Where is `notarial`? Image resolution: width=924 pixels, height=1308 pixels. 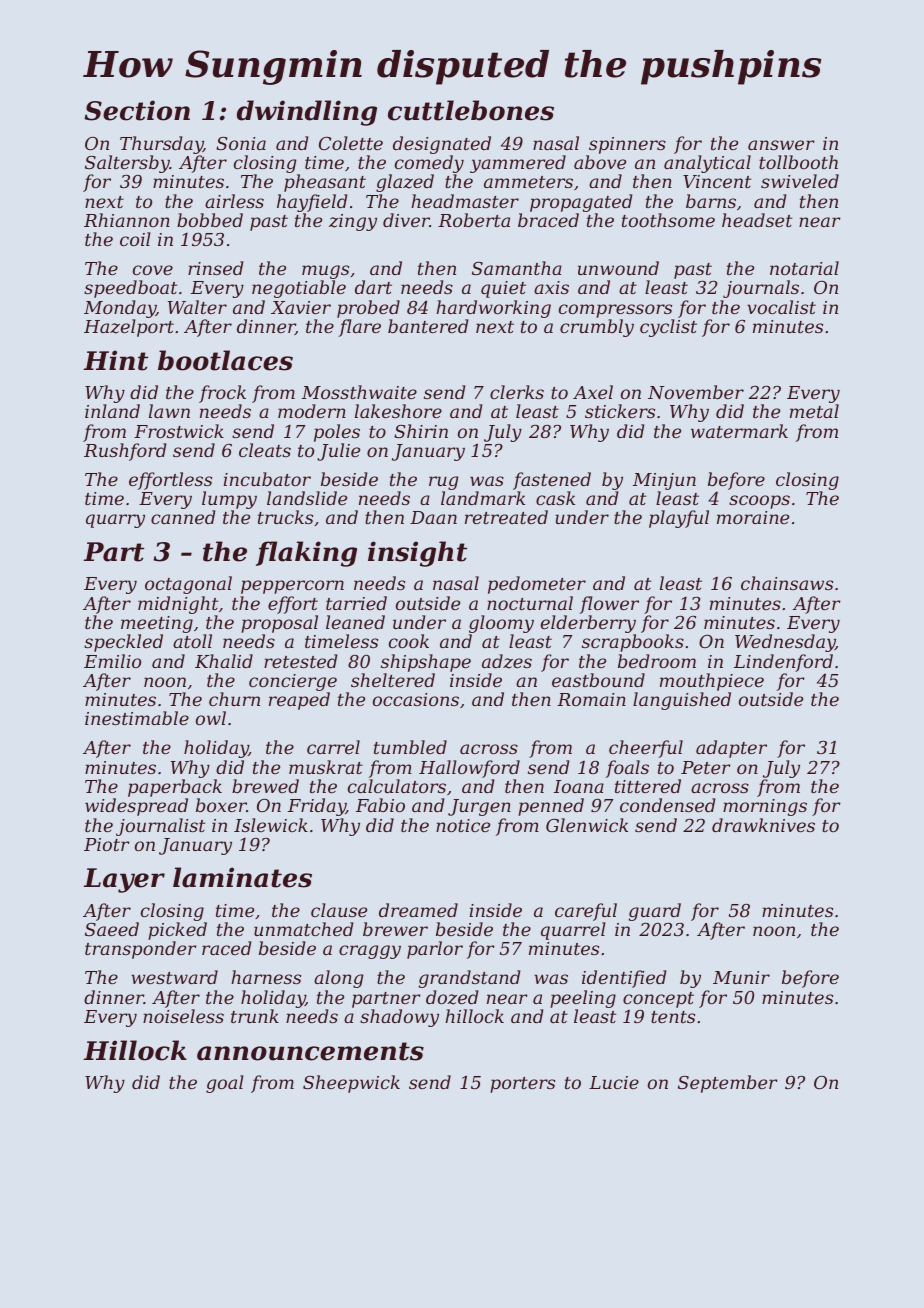 notarial is located at coordinates (804, 268).
